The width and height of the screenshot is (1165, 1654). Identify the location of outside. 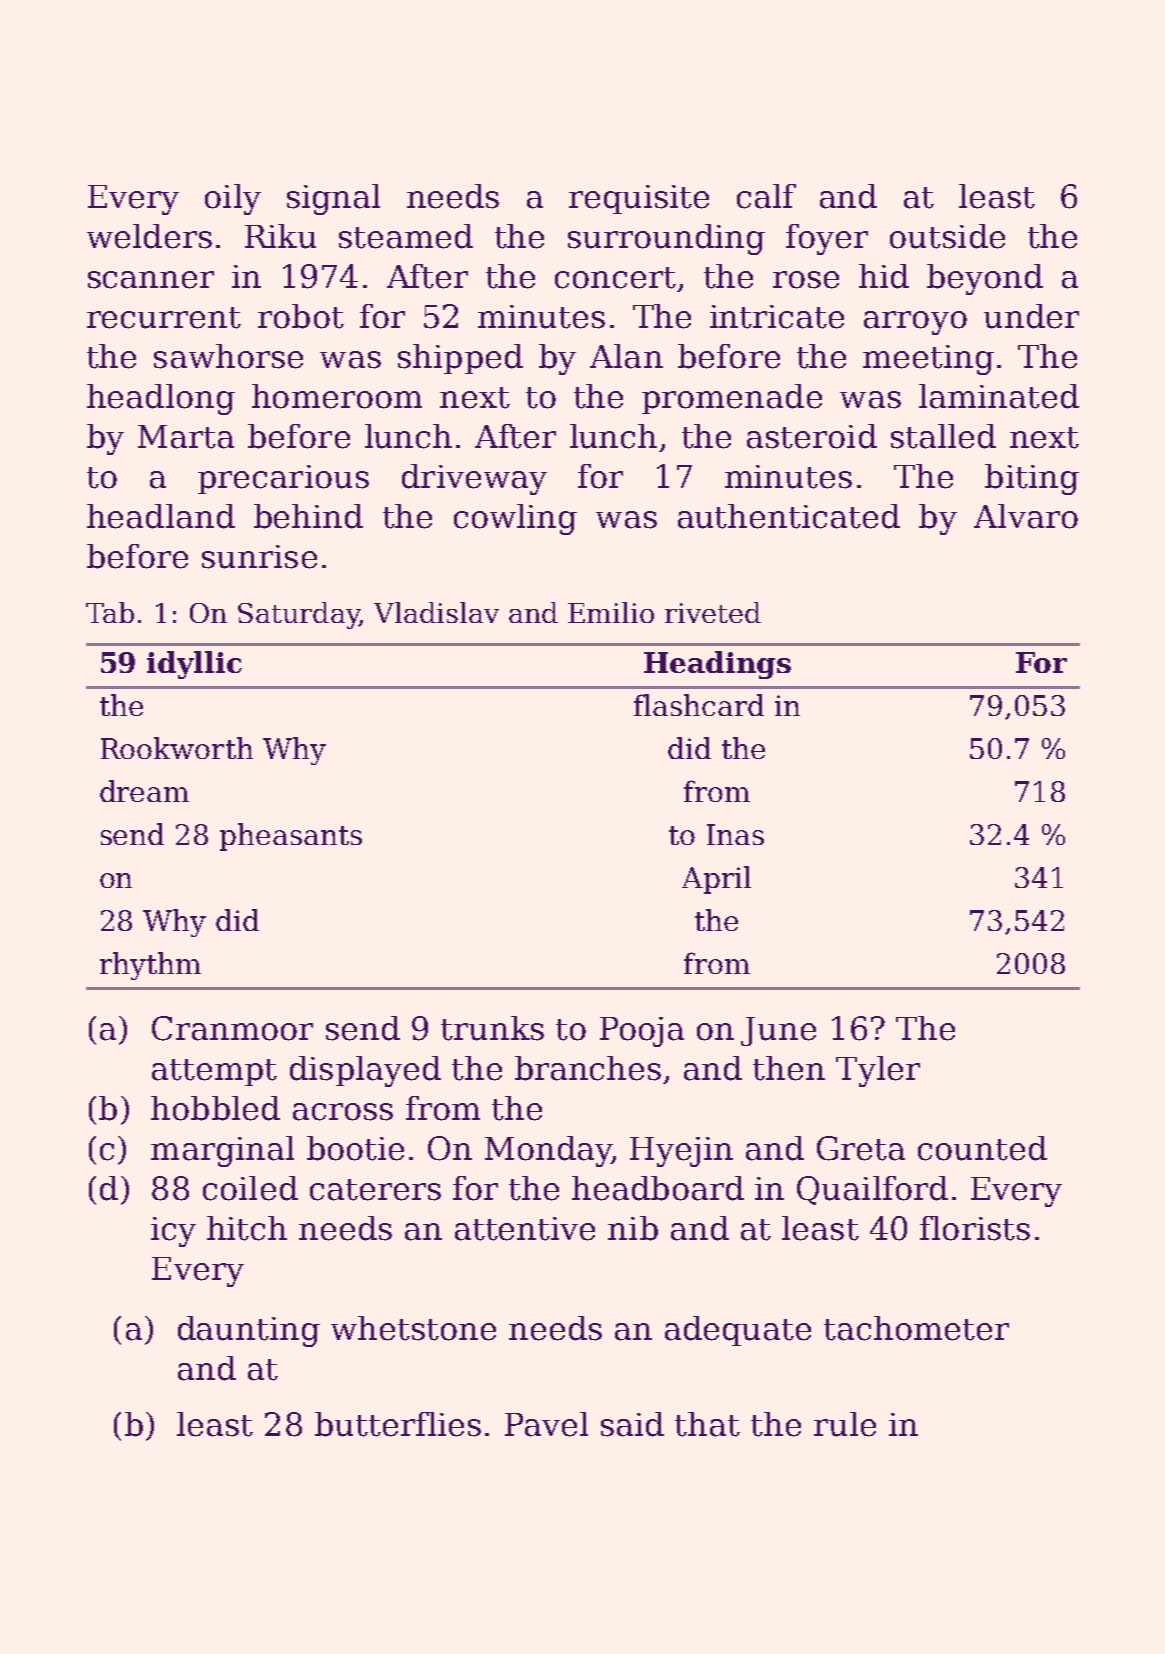
(947, 236).
